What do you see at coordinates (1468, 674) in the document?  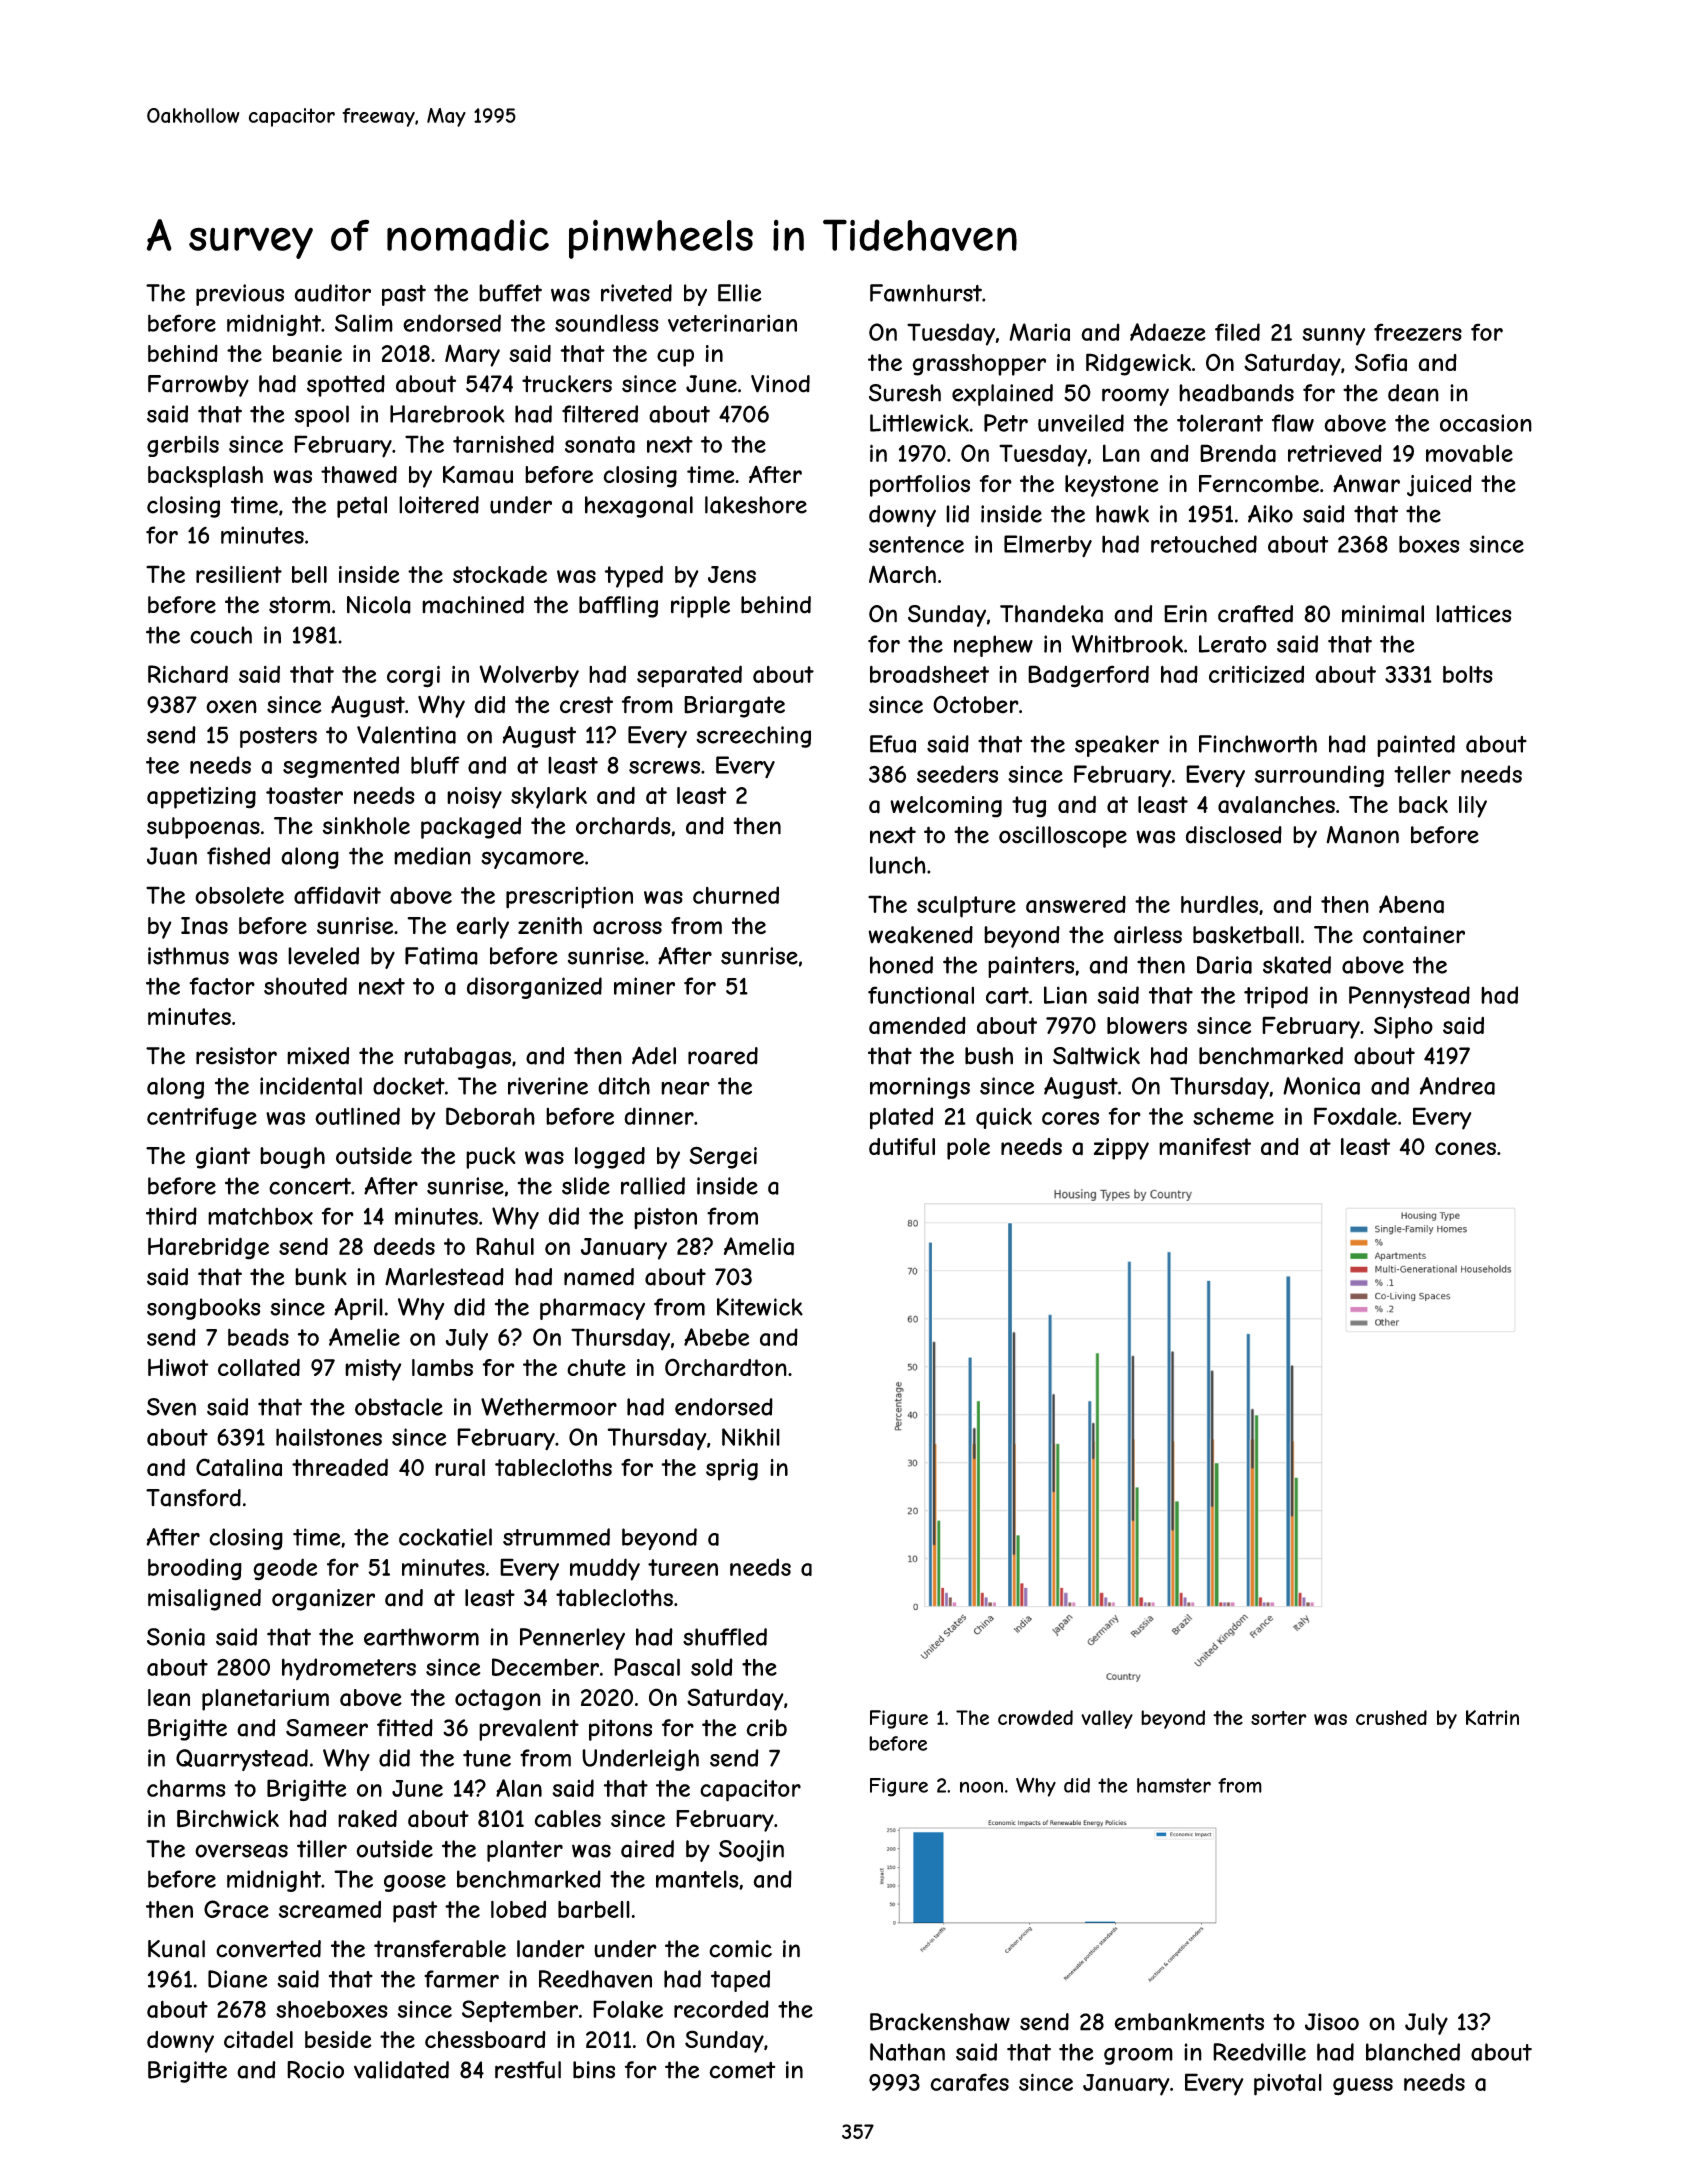 I see `bolts` at bounding box center [1468, 674].
